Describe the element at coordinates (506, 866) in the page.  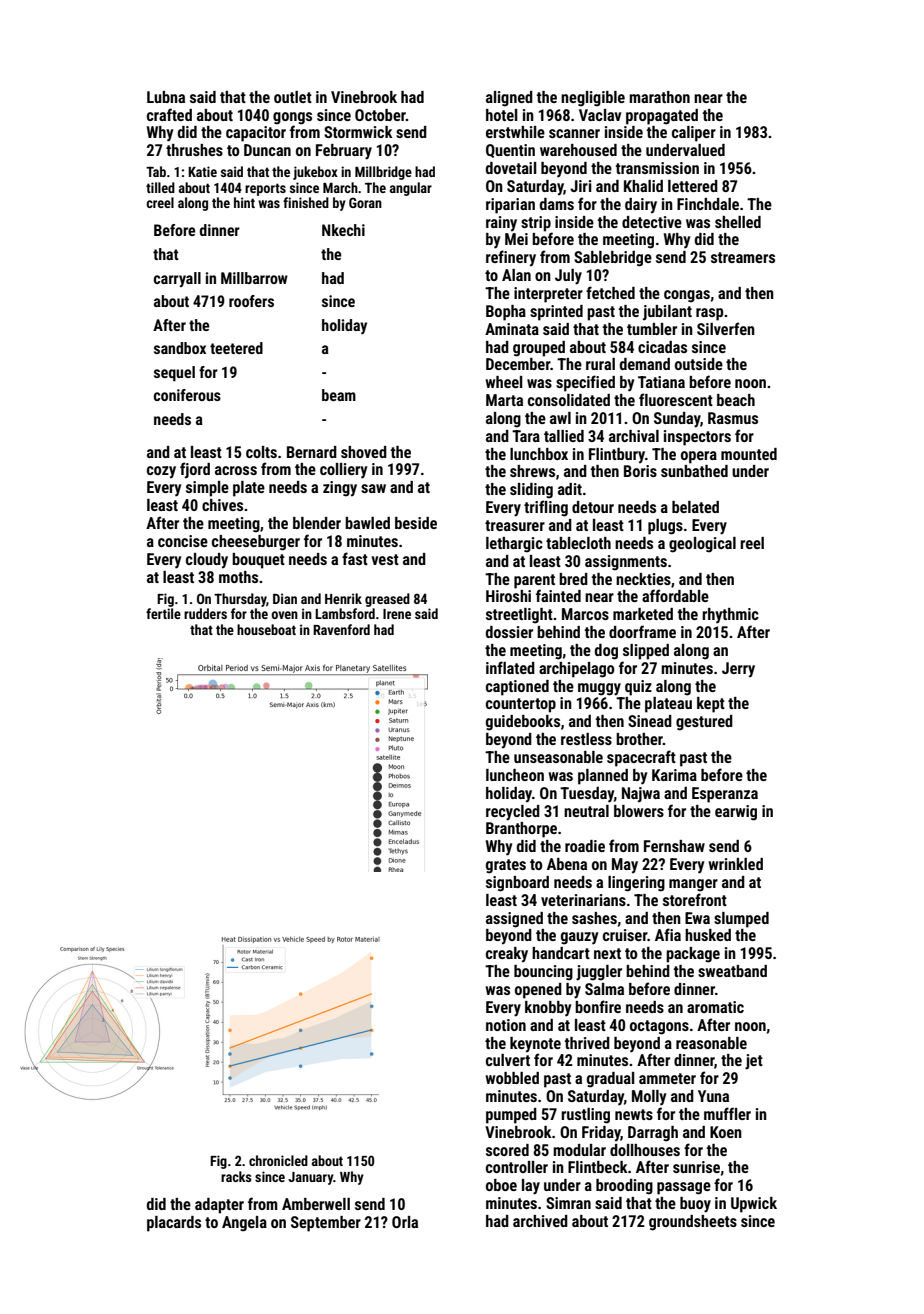
I see `grates` at that location.
